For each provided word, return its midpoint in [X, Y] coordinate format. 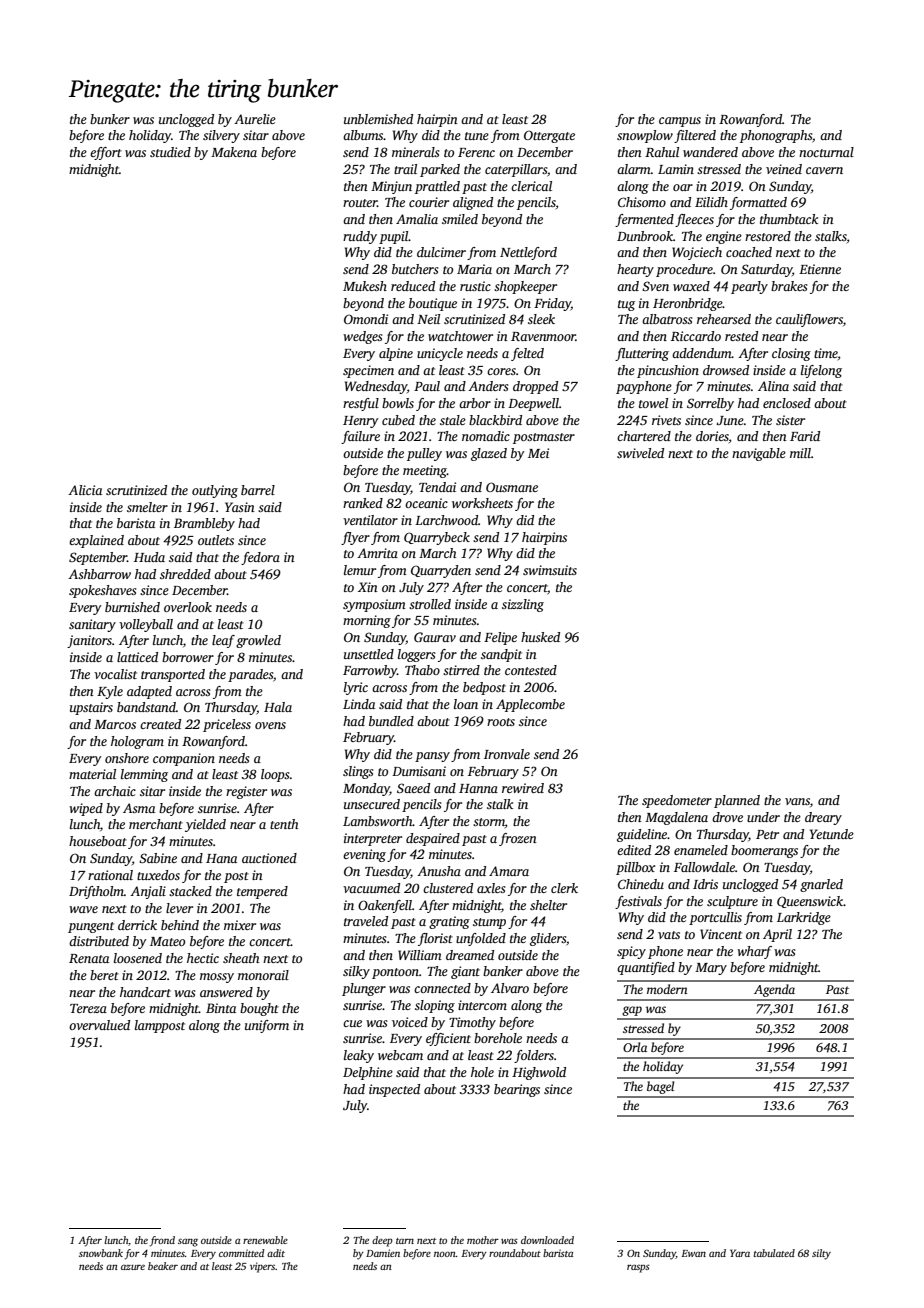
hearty [635, 270]
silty [821, 1254]
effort [106, 153]
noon [445, 1254]
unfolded [481, 939]
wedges [362, 337]
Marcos [115, 724]
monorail [263, 975]
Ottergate [549, 136]
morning [367, 621]
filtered [695, 136]
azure [133, 1267]
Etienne [820, 269]
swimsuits [550, 570]
